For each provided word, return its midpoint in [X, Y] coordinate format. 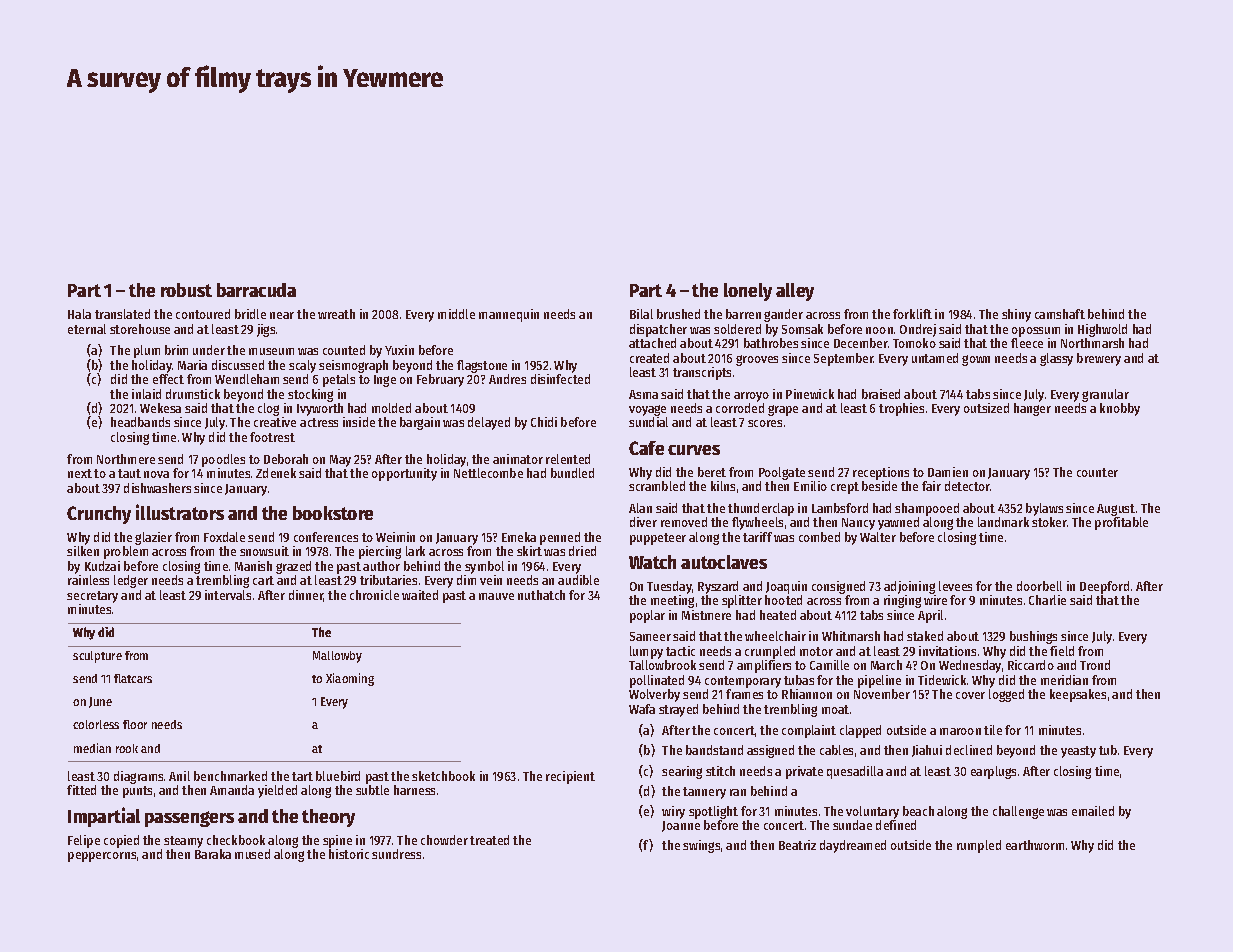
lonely [748, 292]
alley [795, 292]
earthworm [1035, 845]
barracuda [256, 290]
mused [252, 854]
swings [701, 846]
